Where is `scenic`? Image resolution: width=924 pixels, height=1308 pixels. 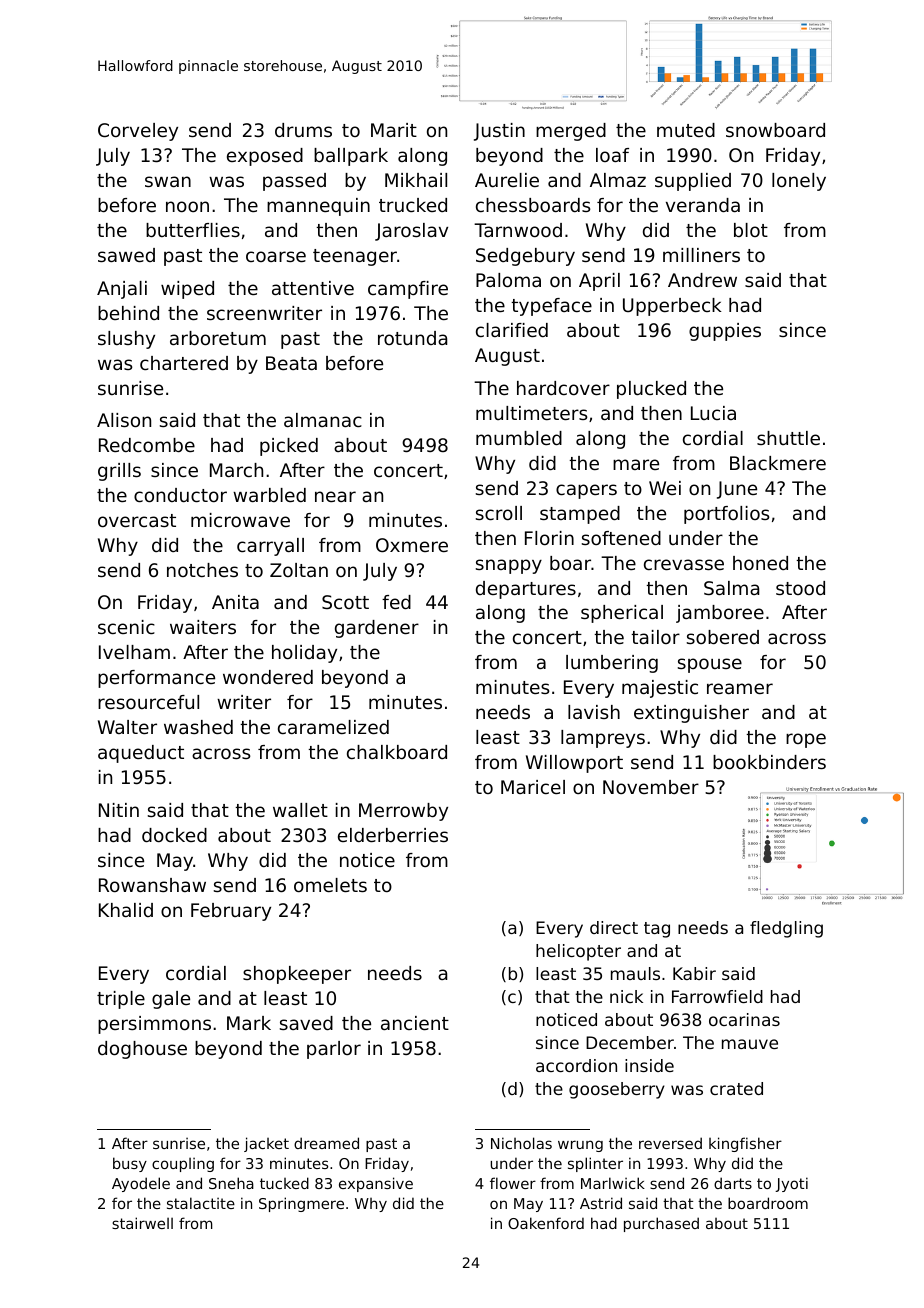 scenic is located at coordinates (126, 627).
